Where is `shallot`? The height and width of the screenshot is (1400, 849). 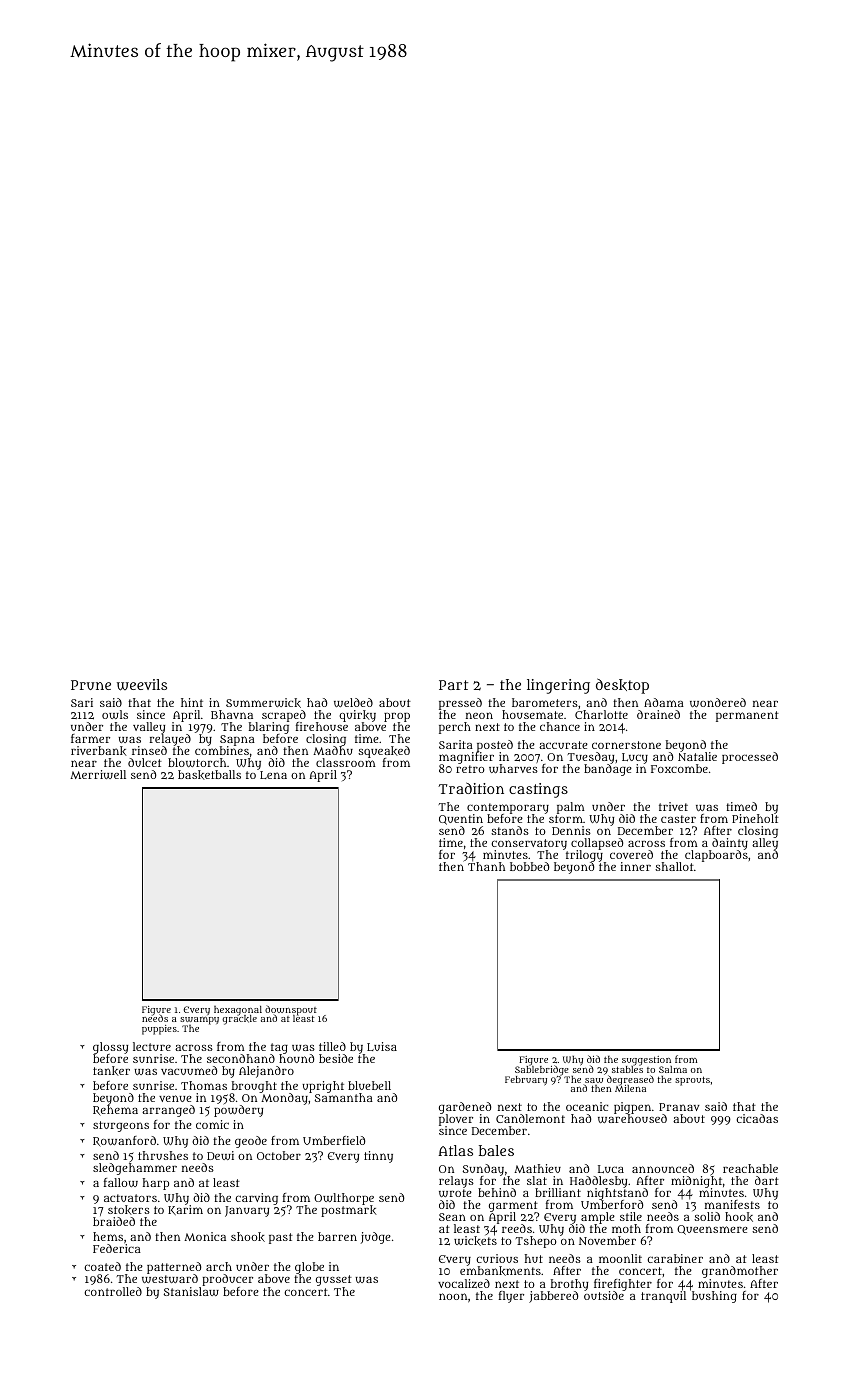 shallot is located at coordinates (674, 866).
